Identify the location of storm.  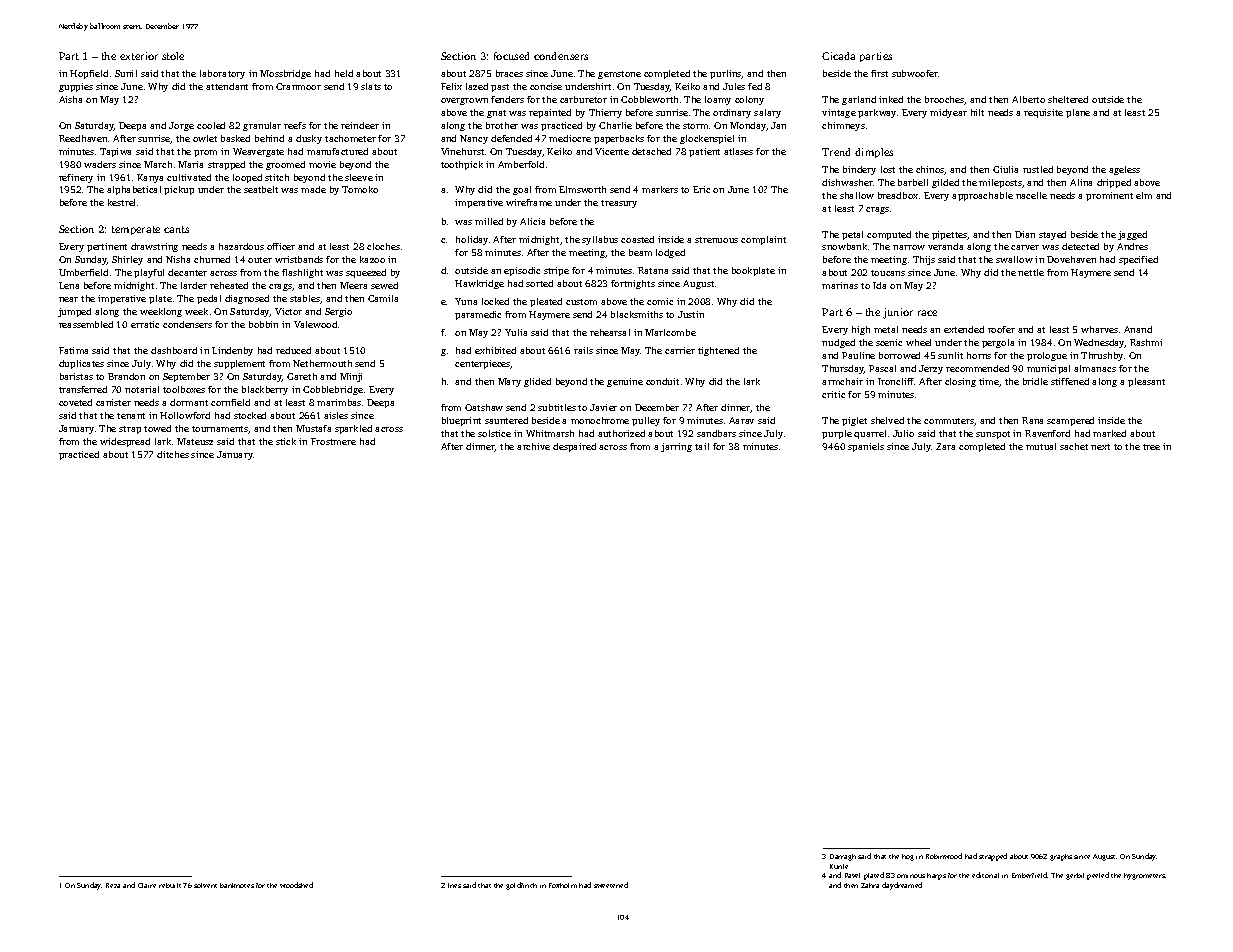
(695, 126).
